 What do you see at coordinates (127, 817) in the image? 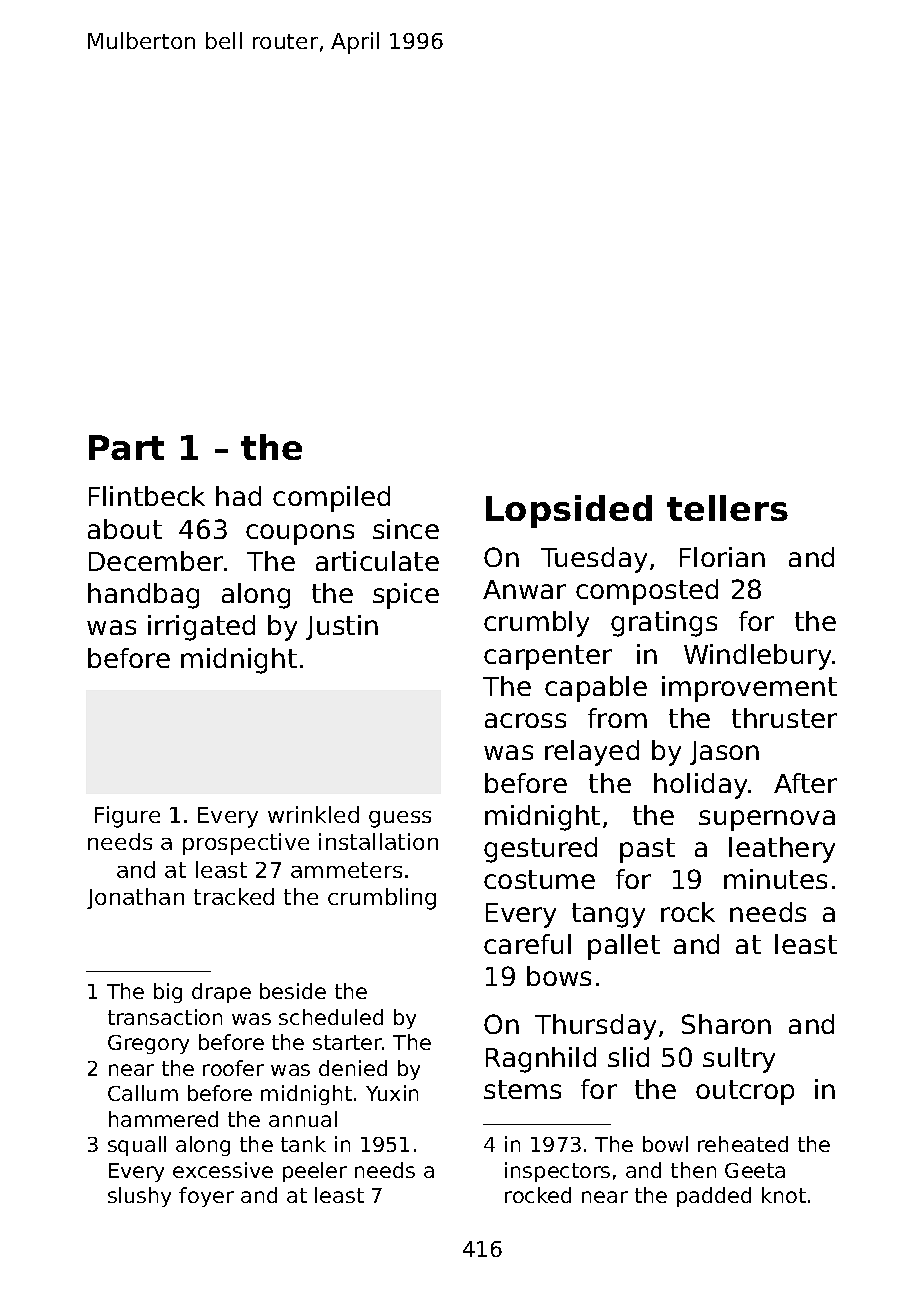
I see `Figure` at bounding box center [127, 817].
